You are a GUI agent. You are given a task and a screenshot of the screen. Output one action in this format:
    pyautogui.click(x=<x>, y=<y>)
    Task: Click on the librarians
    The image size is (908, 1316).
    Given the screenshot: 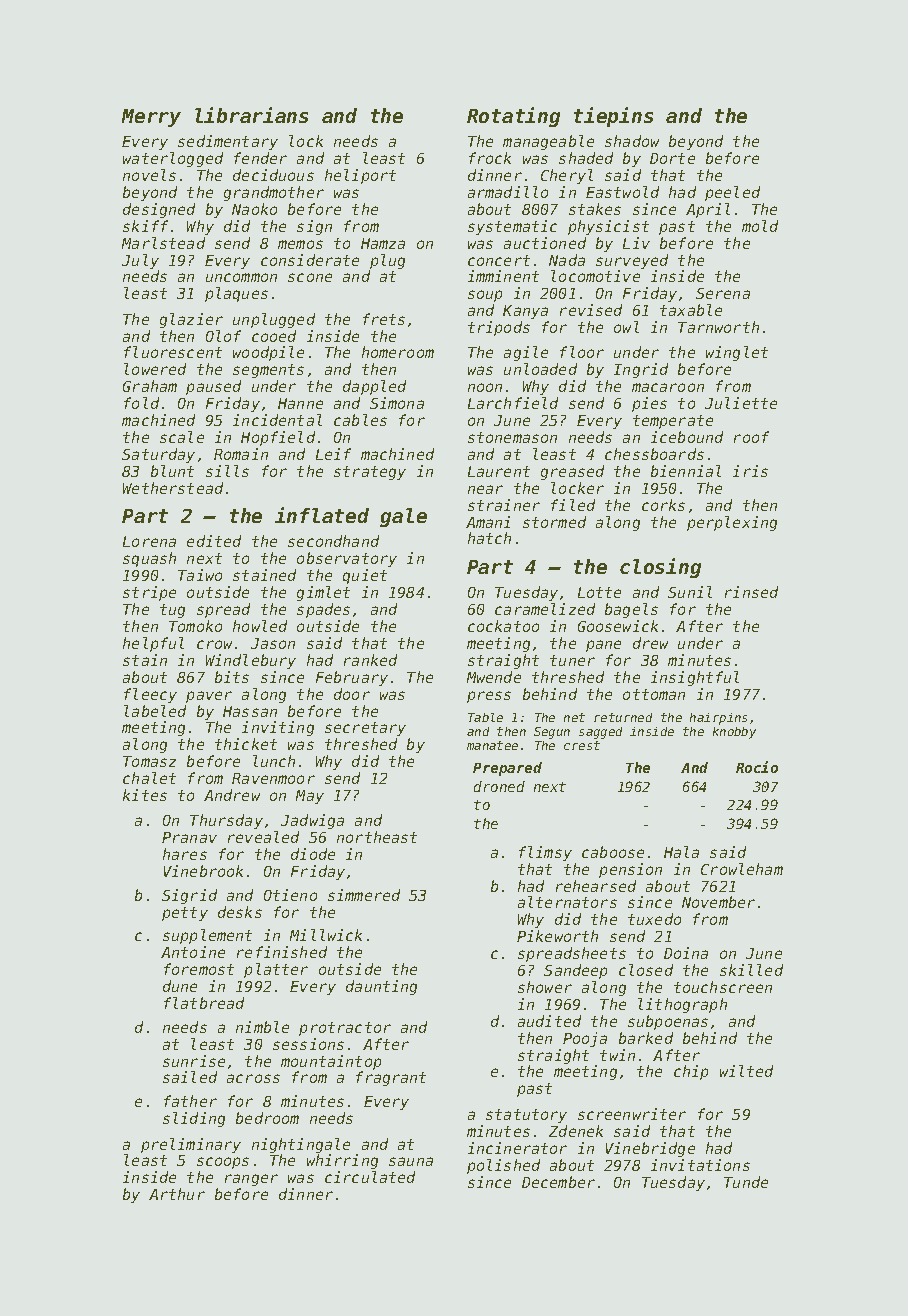 What is the action you would take?
    pyautogui.click(x=251, y=115)
